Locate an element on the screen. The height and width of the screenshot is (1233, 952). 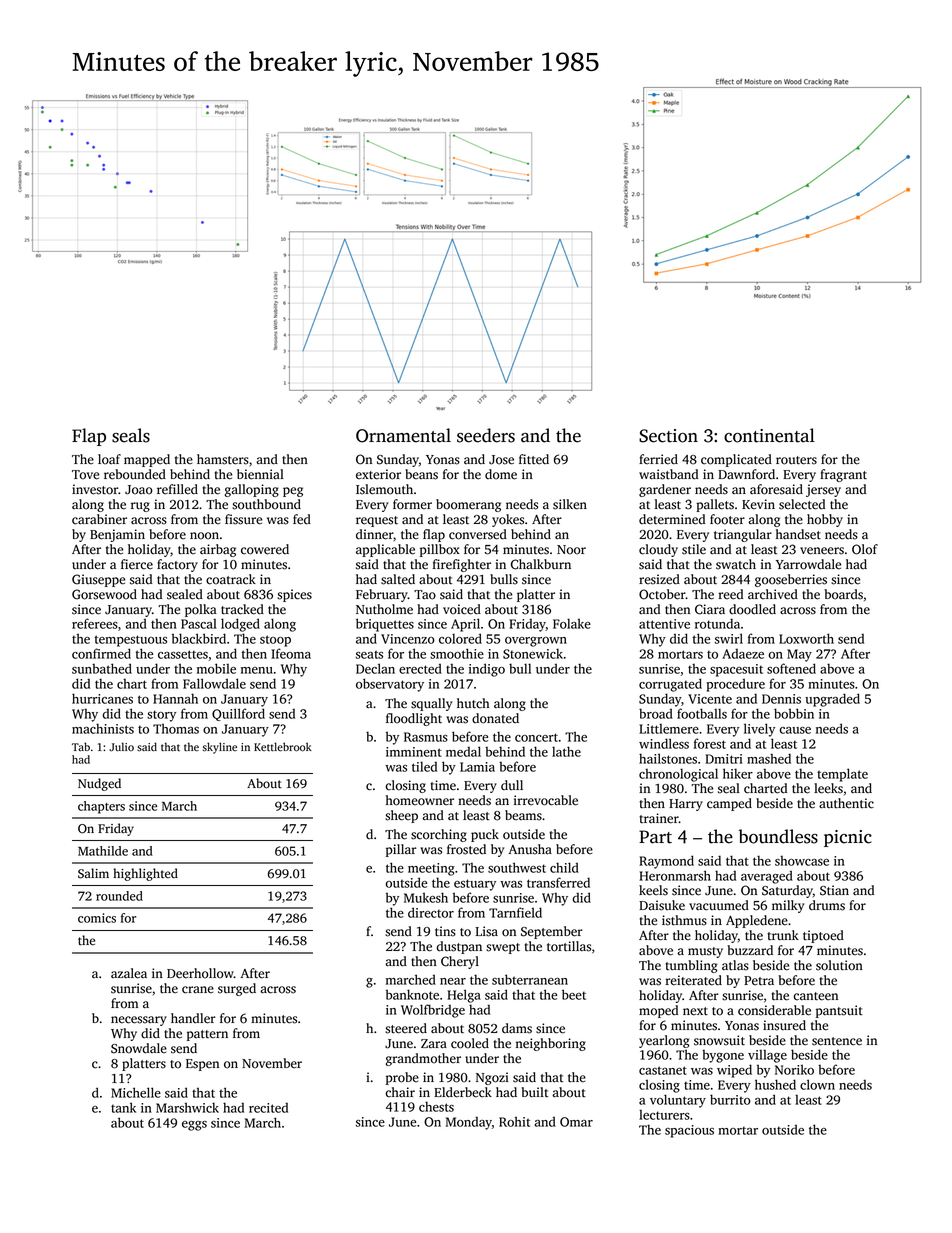
loaf is located at coordinates (109, 459).
